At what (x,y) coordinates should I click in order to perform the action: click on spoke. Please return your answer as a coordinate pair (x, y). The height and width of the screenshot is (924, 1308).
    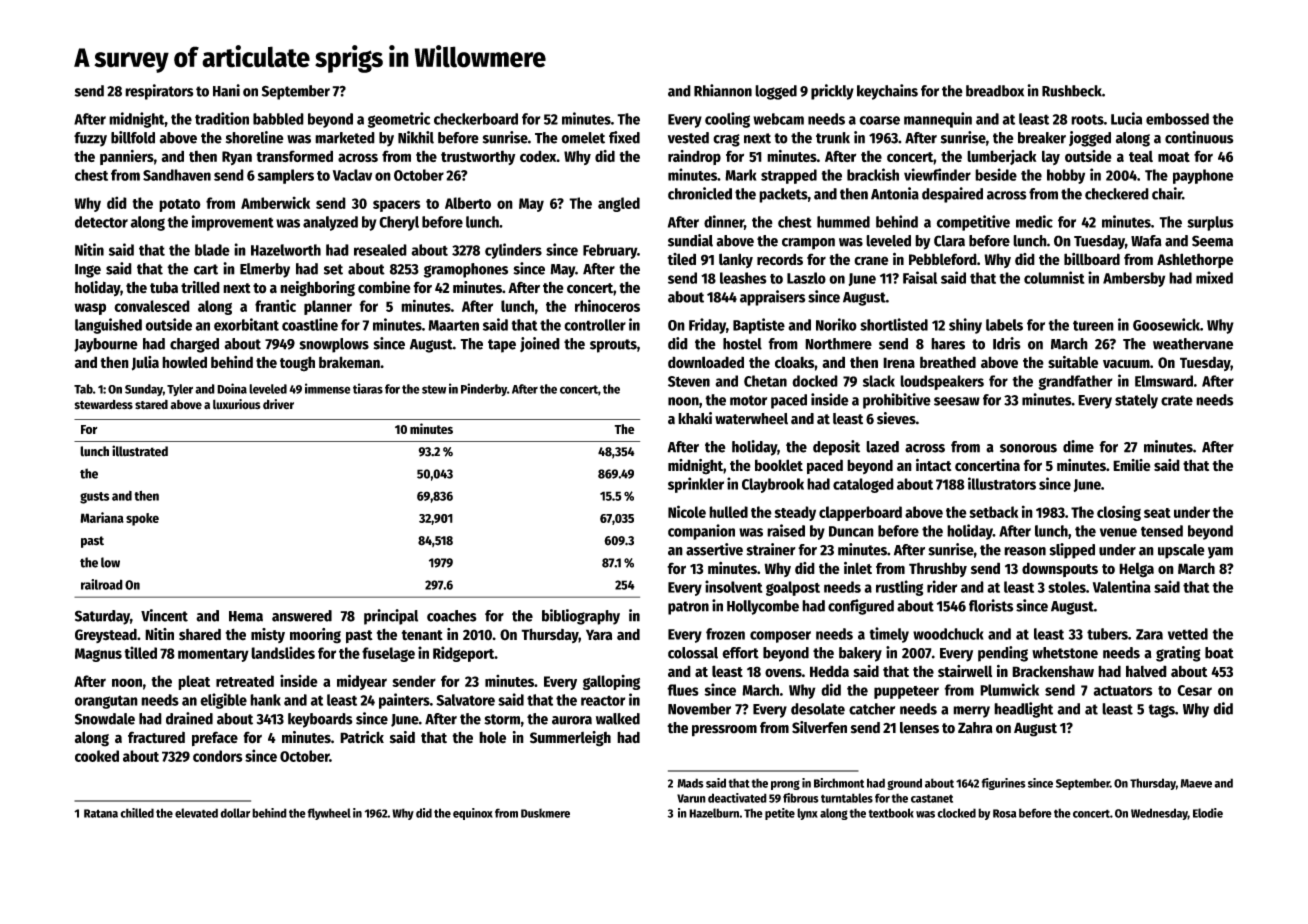
    Looking at the image, I should click on (142, 519).
